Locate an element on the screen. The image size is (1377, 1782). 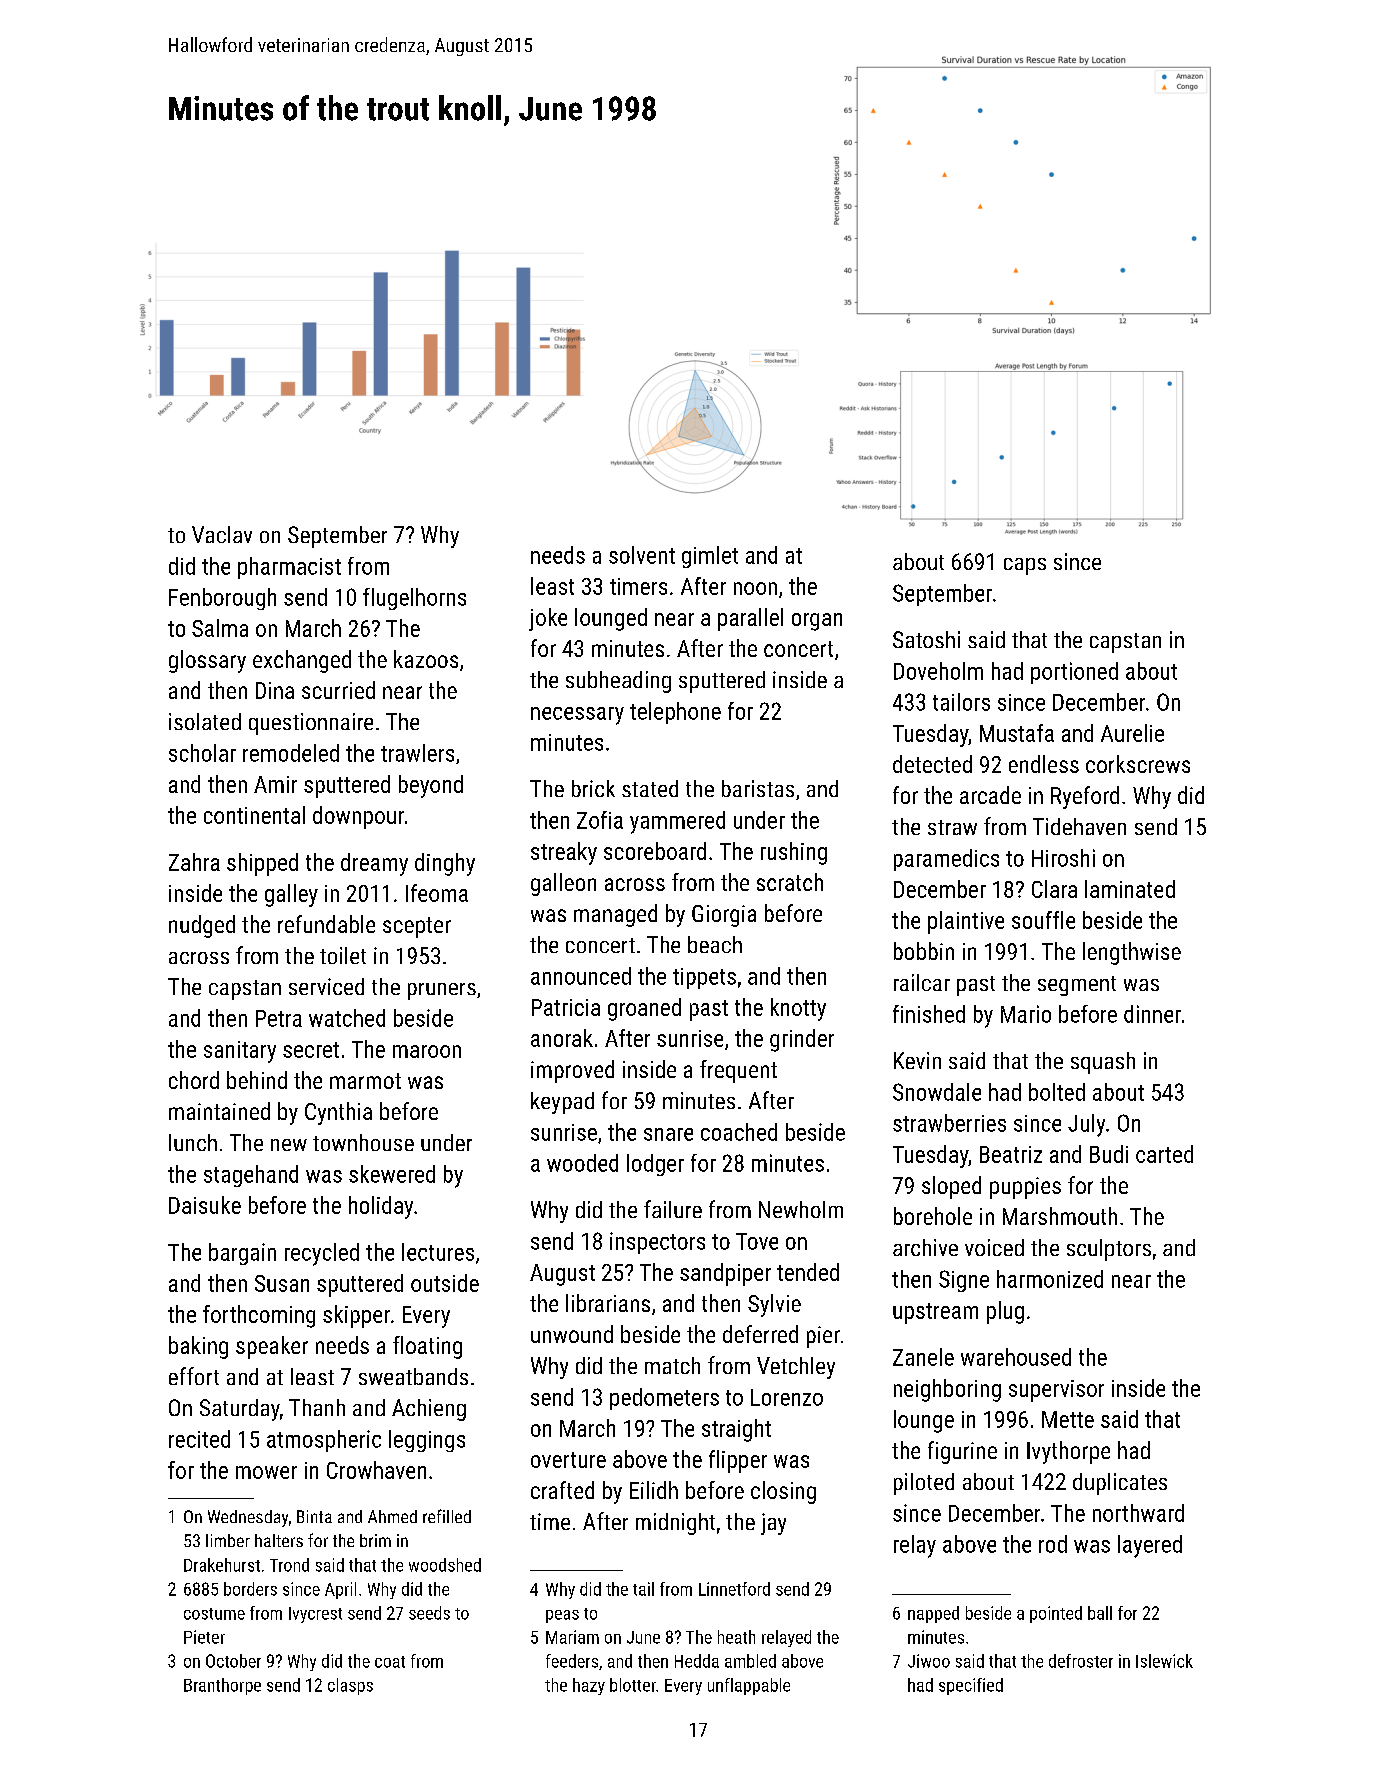
isolated is located at coordinates (205, 721).
